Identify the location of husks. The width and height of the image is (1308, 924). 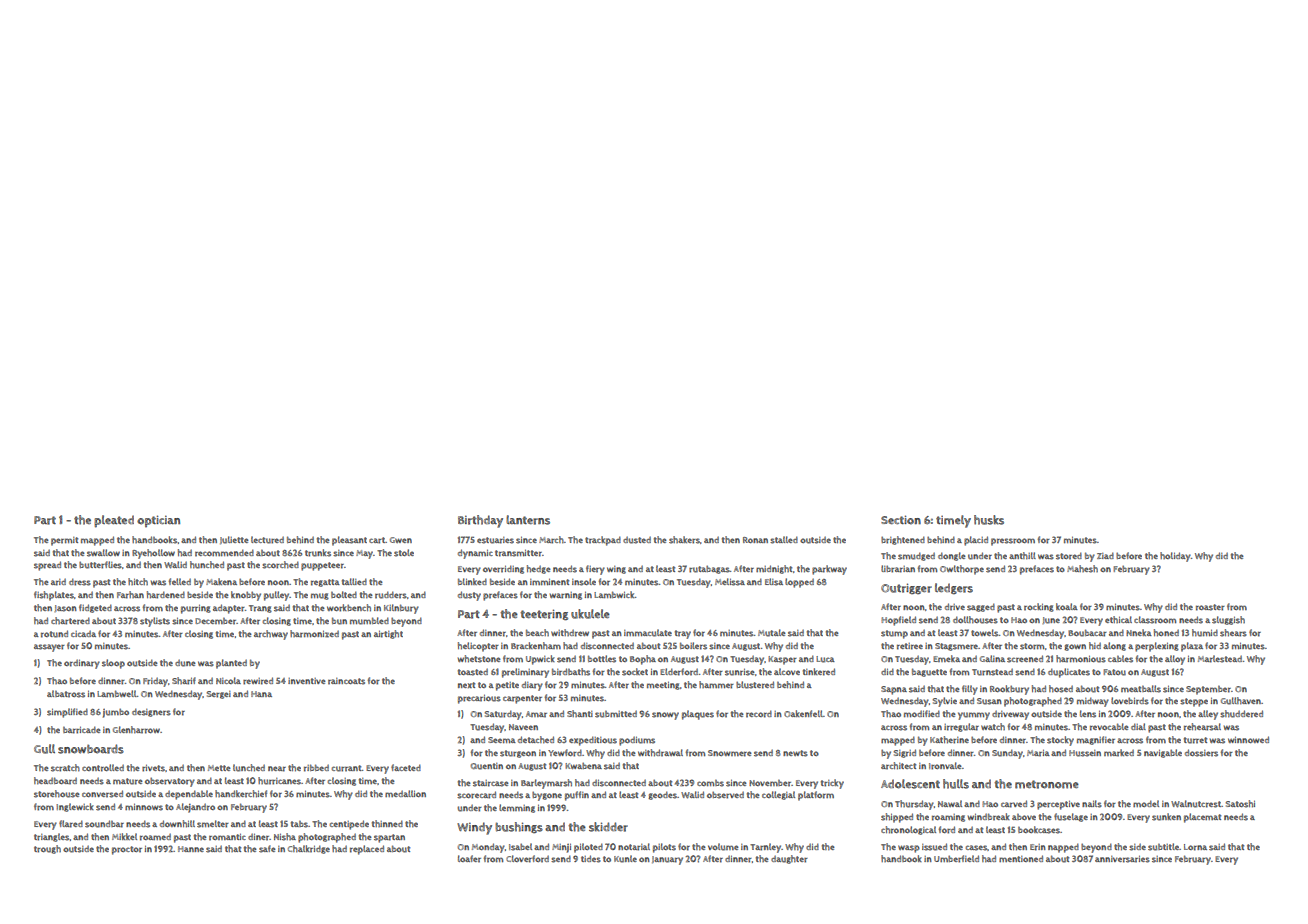
(989, 520).
